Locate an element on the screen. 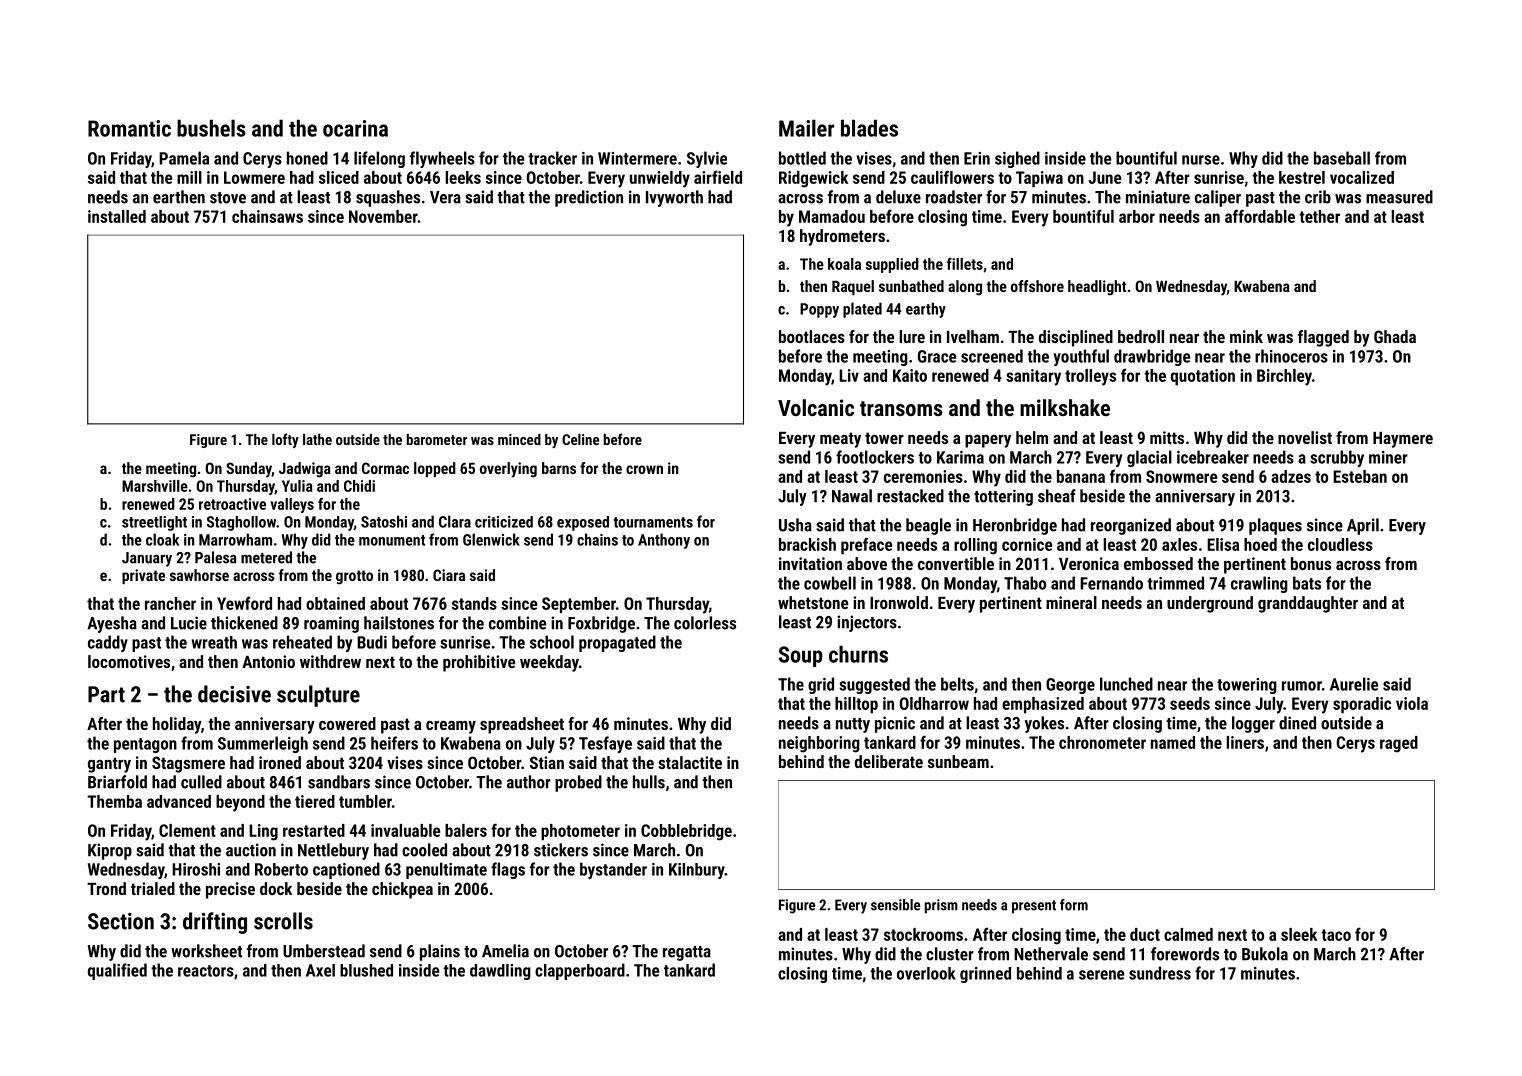 Image resolution: width=1522 pixels, height=1076 pixels. adzes is located at coordinates (1291, 476).
